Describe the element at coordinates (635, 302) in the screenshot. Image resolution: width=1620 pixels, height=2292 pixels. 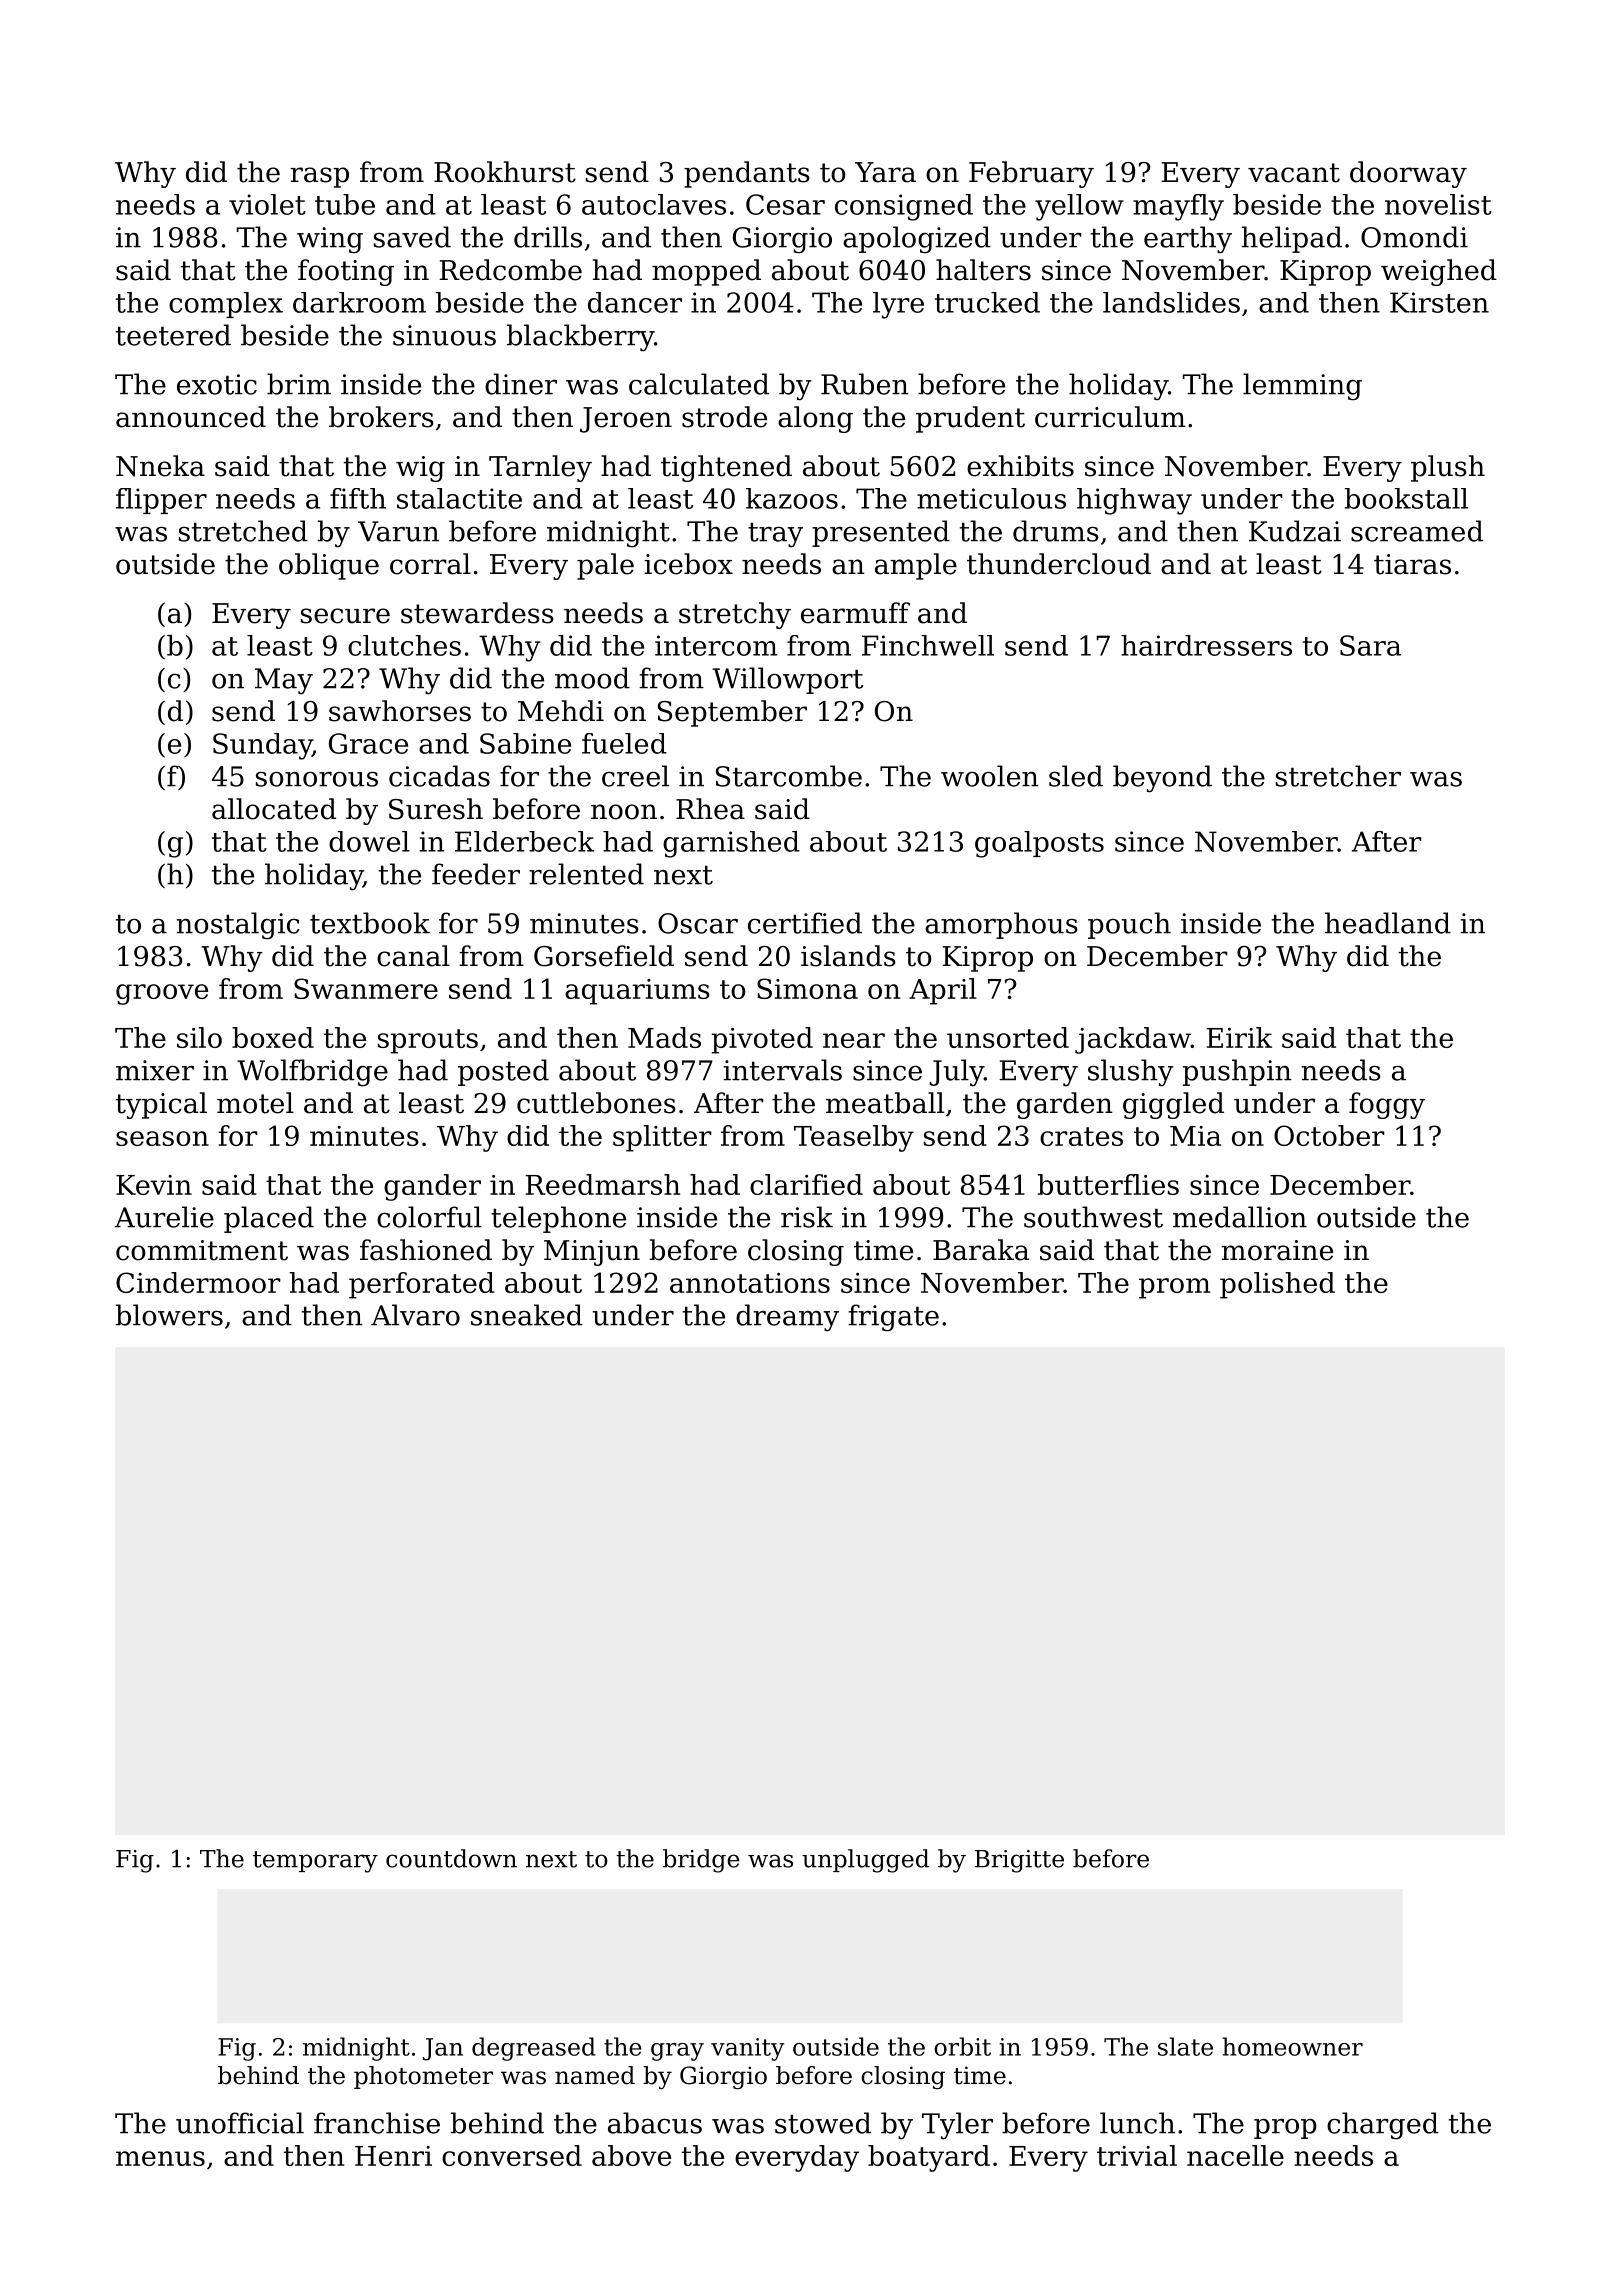
I see `dancer` at that location.
